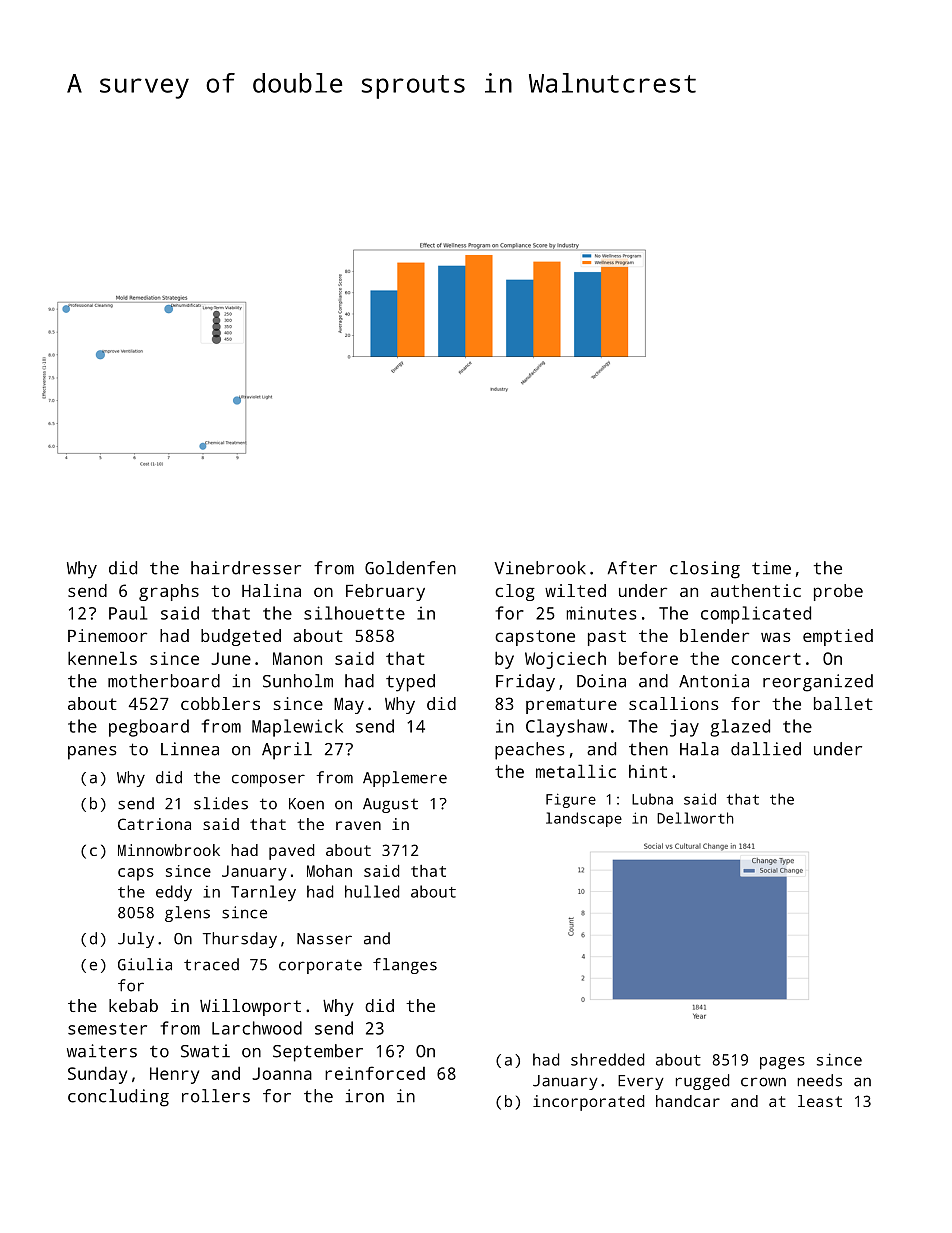 Image resolution: width=952 pixels, height=1233 pixels. I want to click on hairdresser, so click(246, 568).
